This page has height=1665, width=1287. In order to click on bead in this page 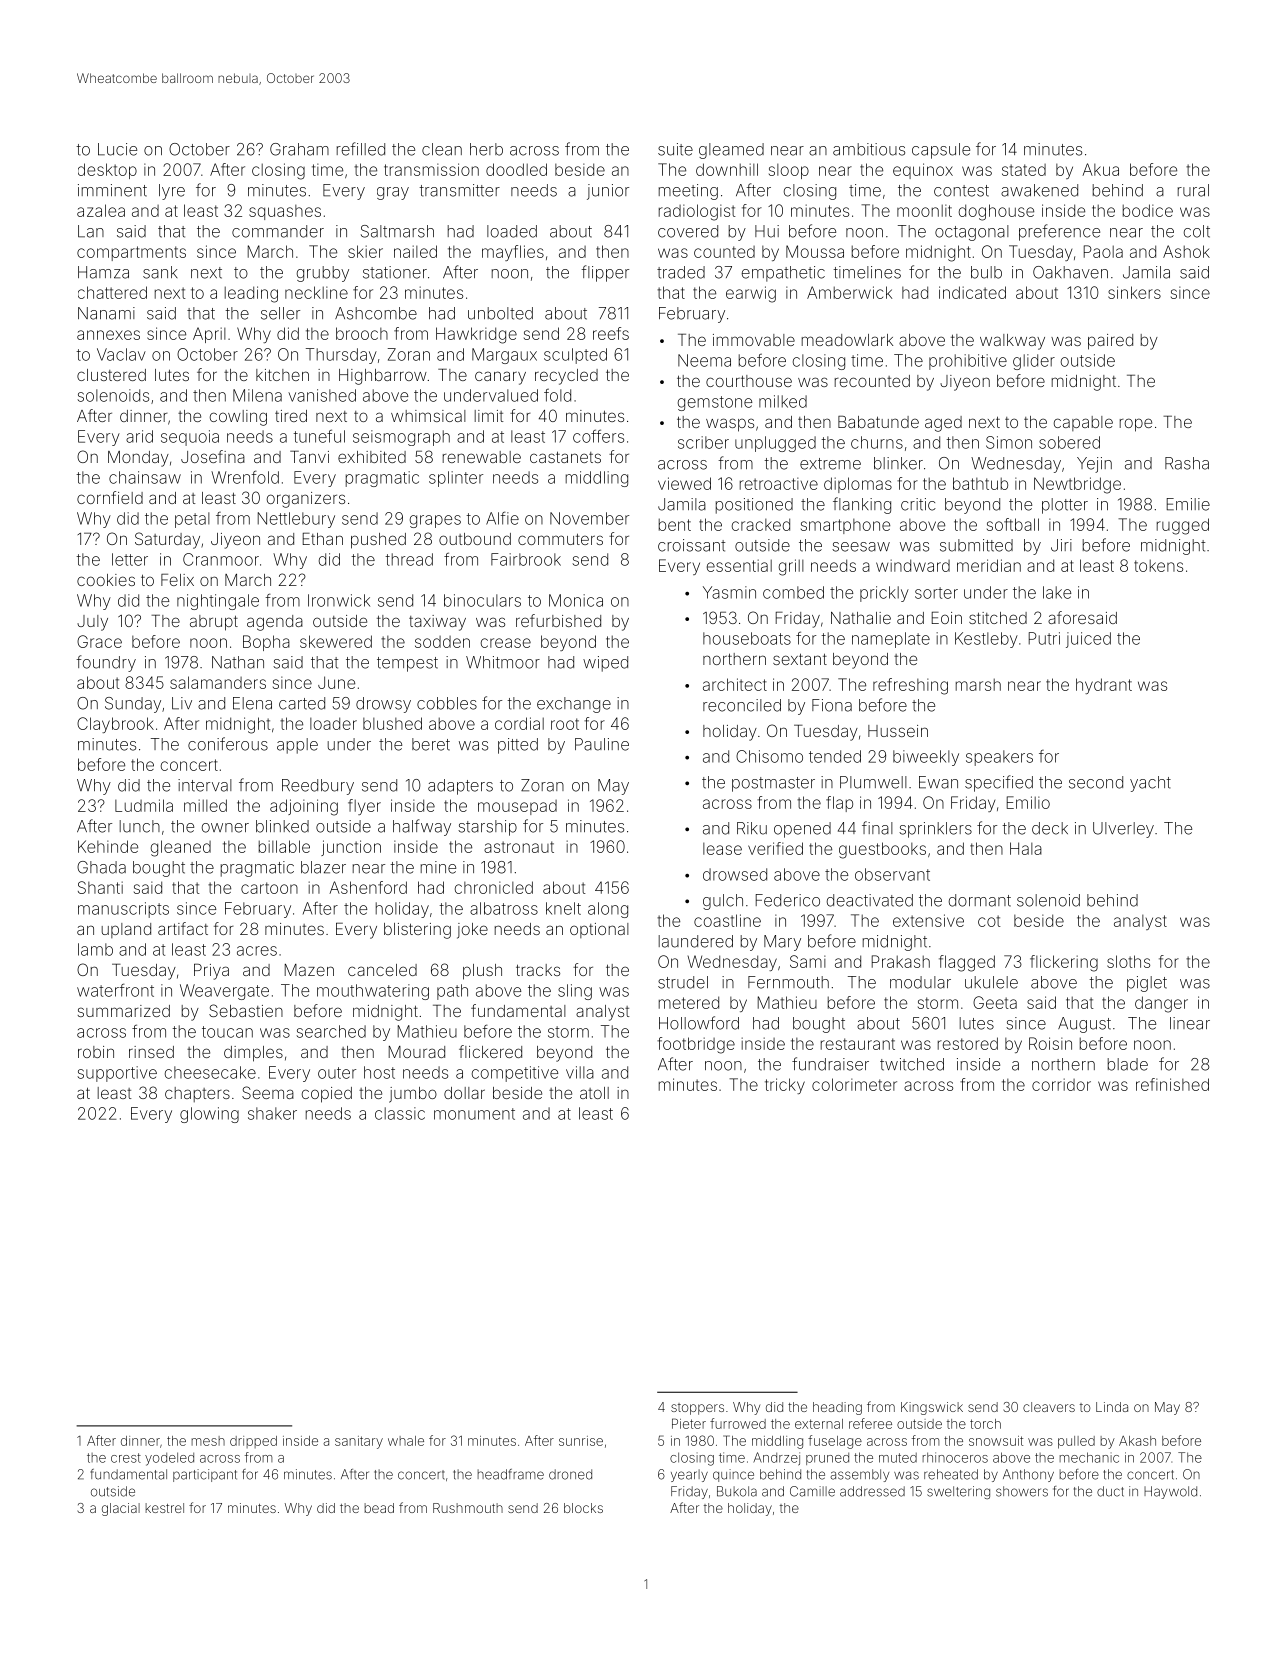, I will do `click(379, 1508)`.
